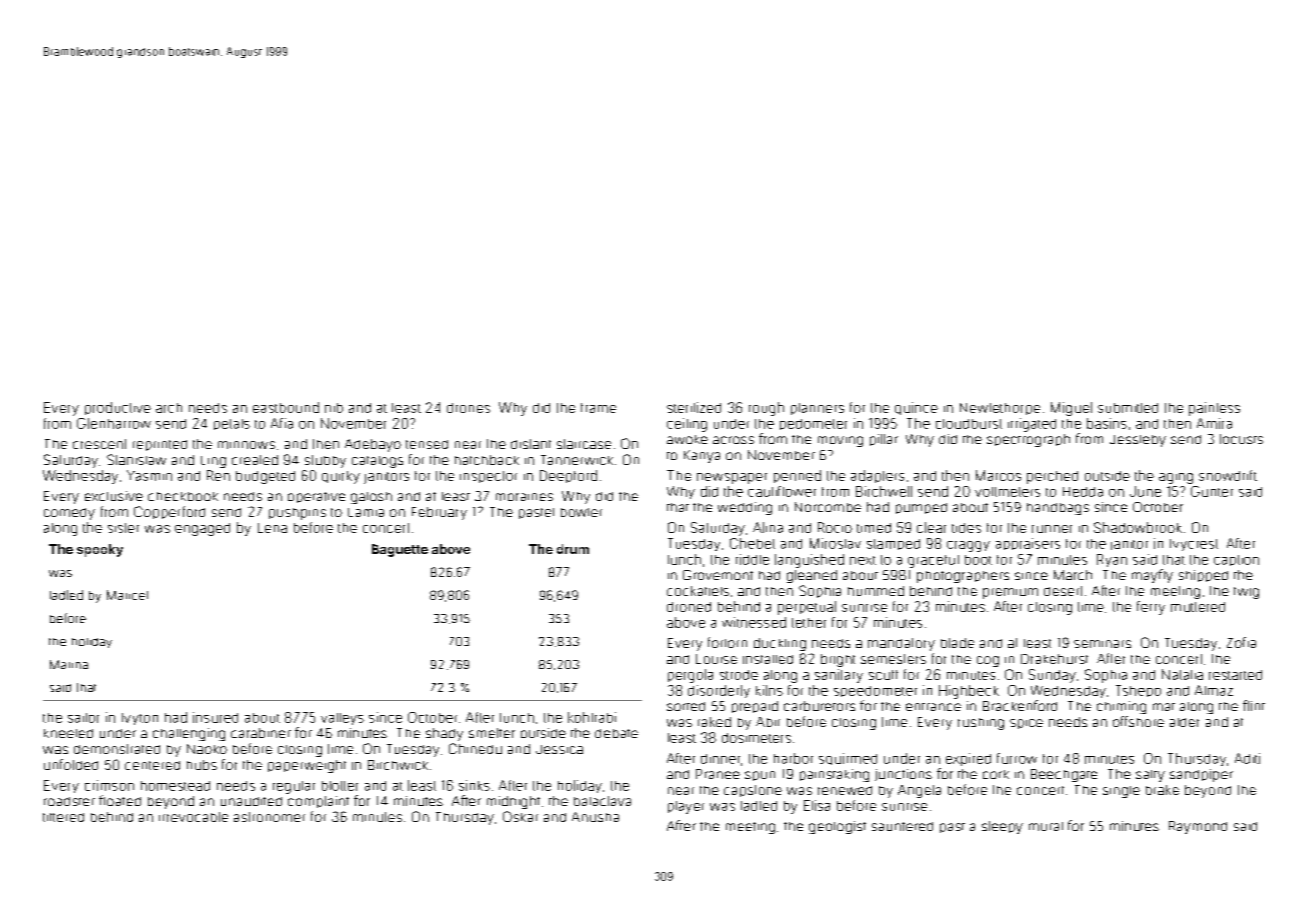 Image resolution: width=1308 pixels, height=924 pixels. Describe the element at coordinates (520, 816) in the screenshot. I see `Oskar` at that location.
